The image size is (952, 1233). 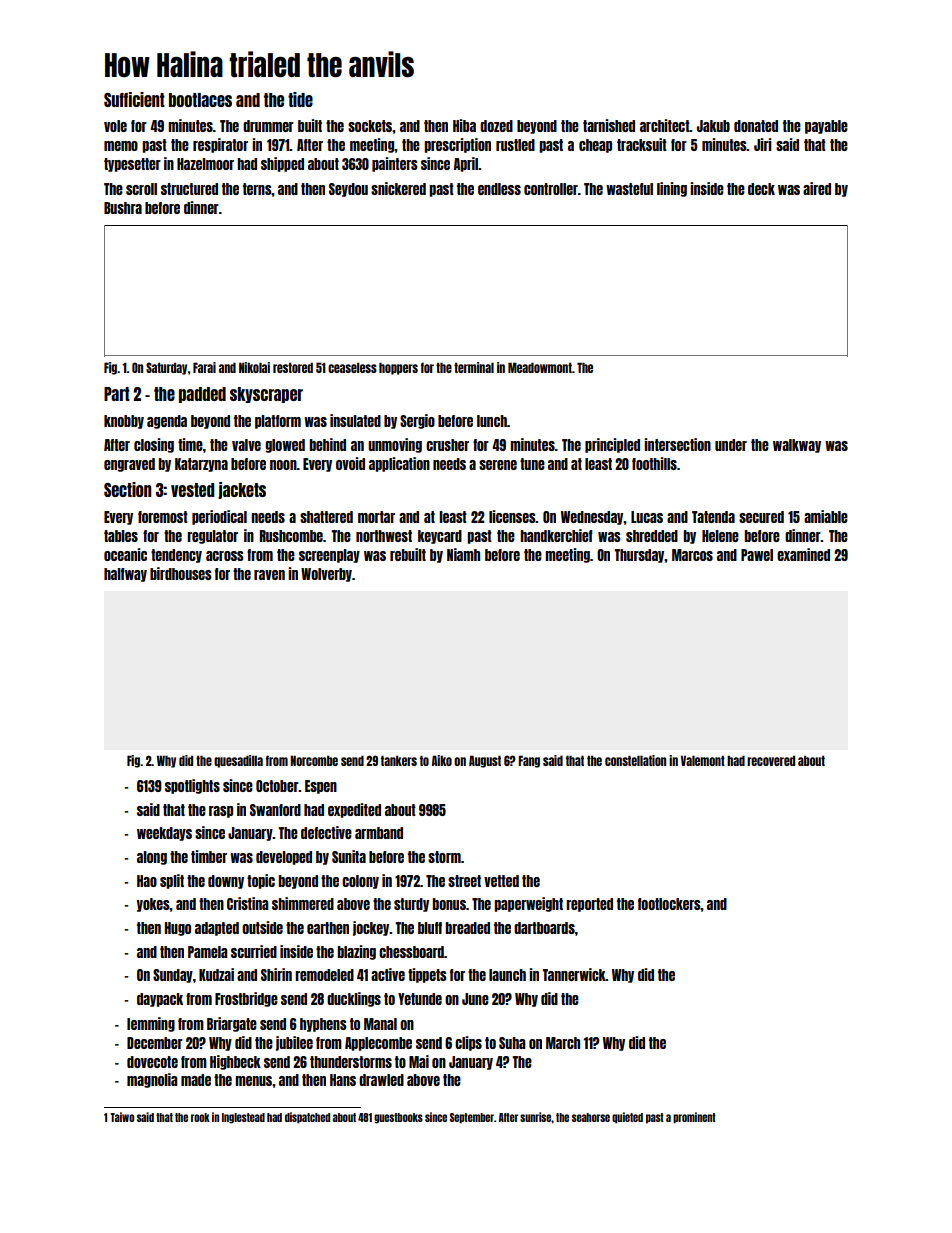 What do you see at coordinates (300, 99) in the page?
I see `tide` at bounding box center [300, 99].
